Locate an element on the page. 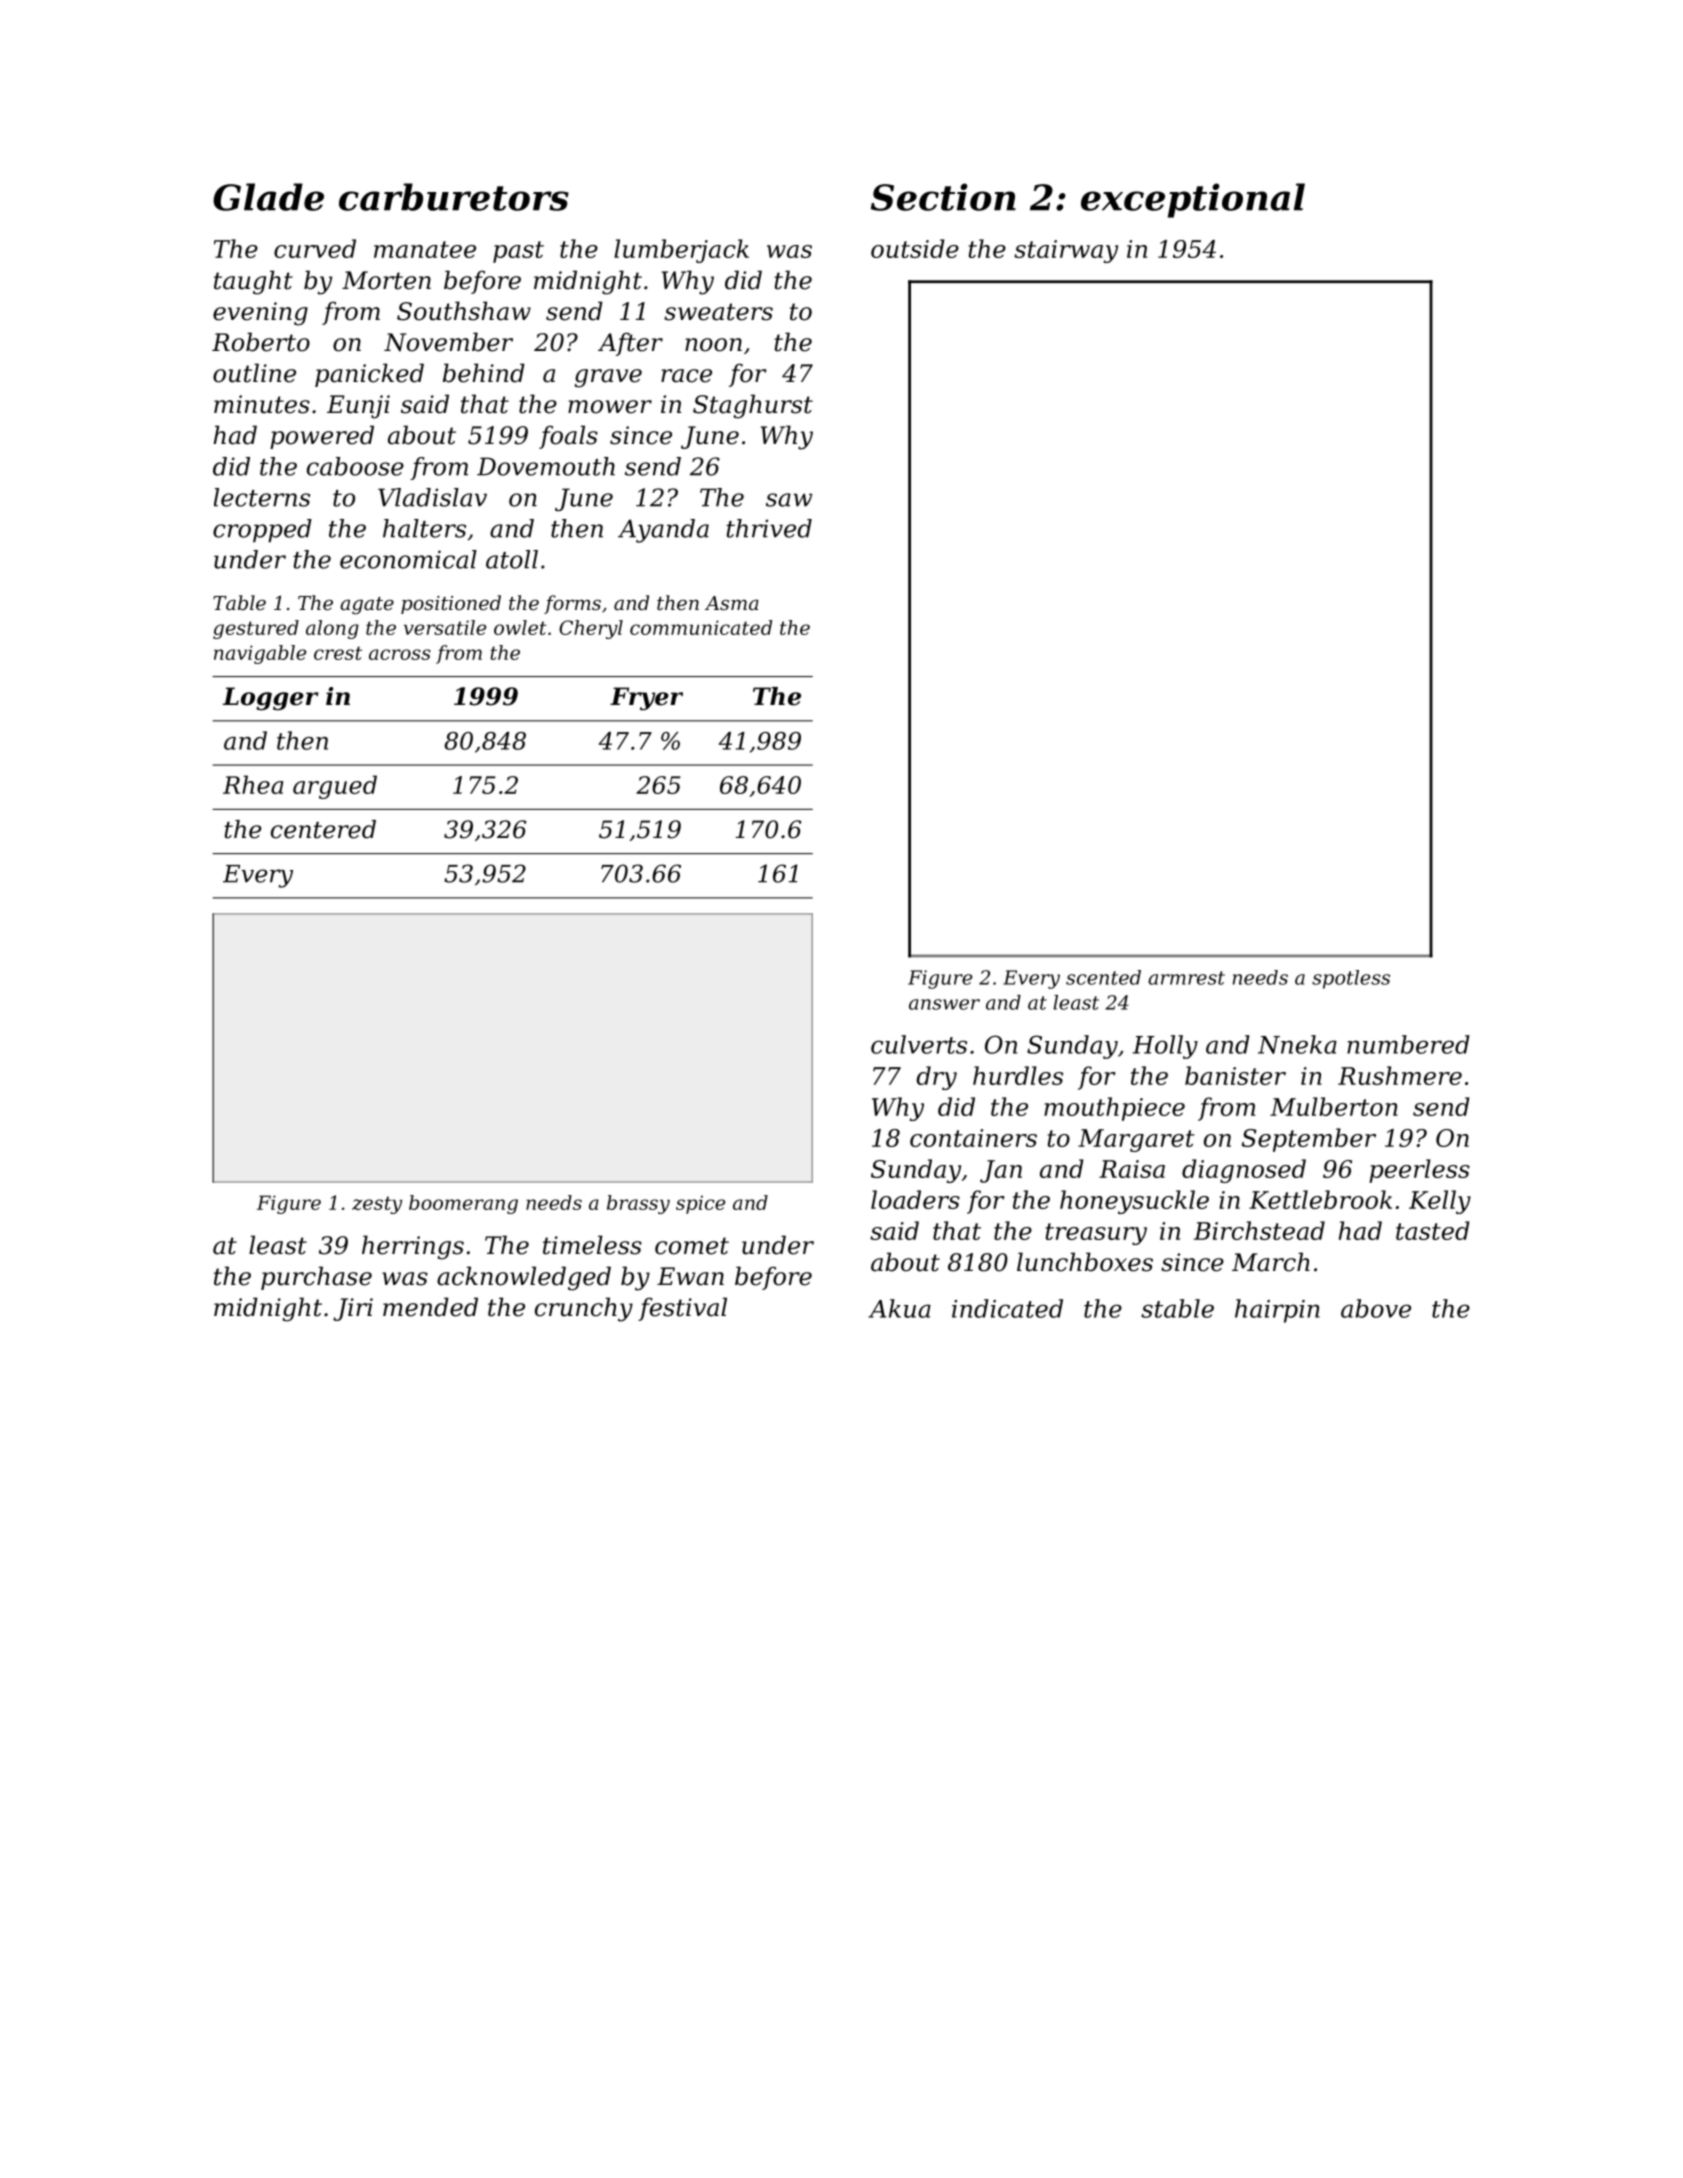 The image size is (1683, 2178). dry is located at coordinates (936, 1078).
